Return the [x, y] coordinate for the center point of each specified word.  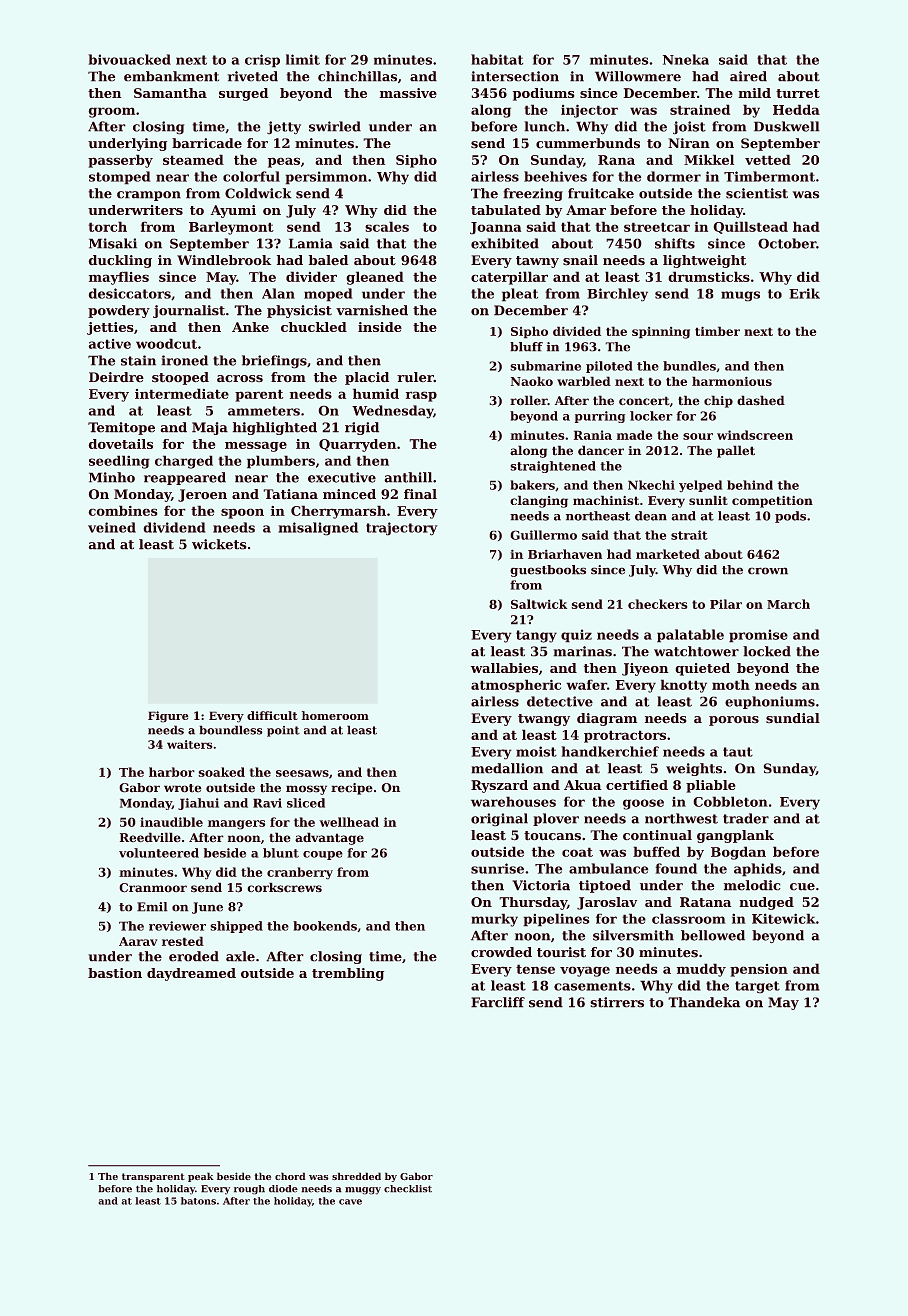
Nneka [686, 59]
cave [350, 1202]
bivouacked [130, 59]
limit [303, 59]
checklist [408, 1188]
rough [249, 1189]
